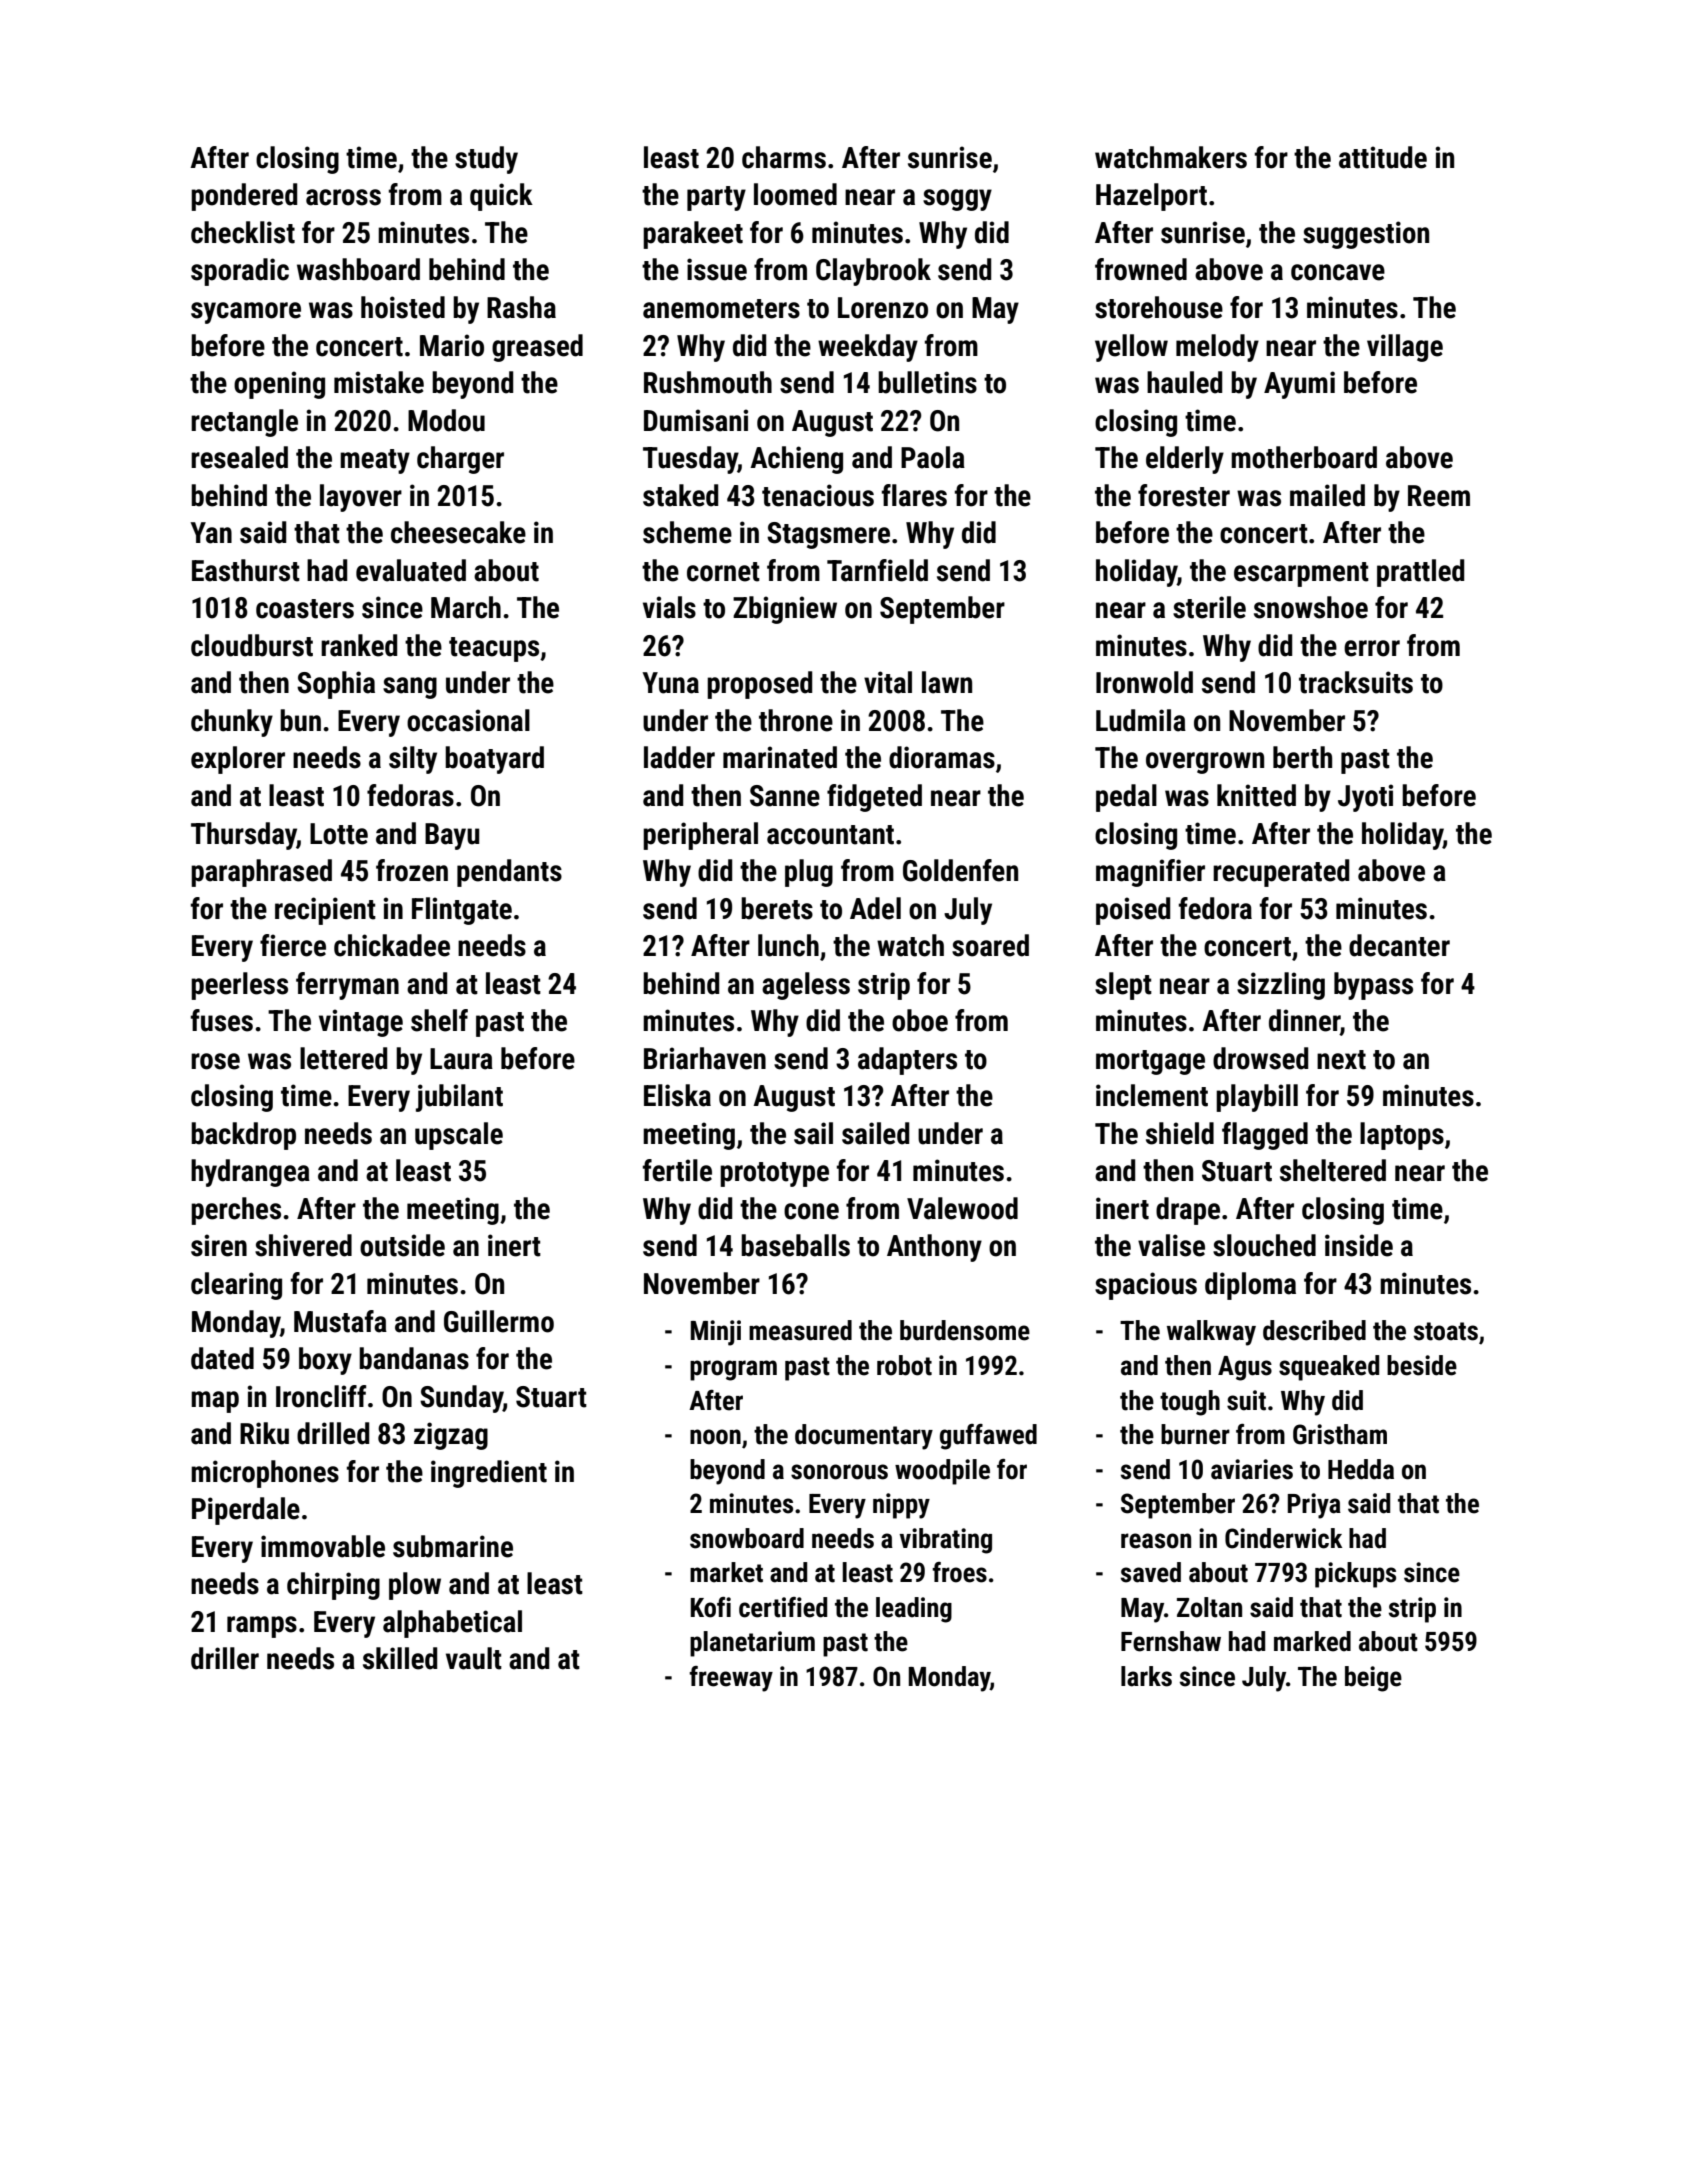 The width and height of the screenshot is (1683, 2178). Describe the element at coordinates (716, 1333) in the screenshot. I see `Minji` at that location.
